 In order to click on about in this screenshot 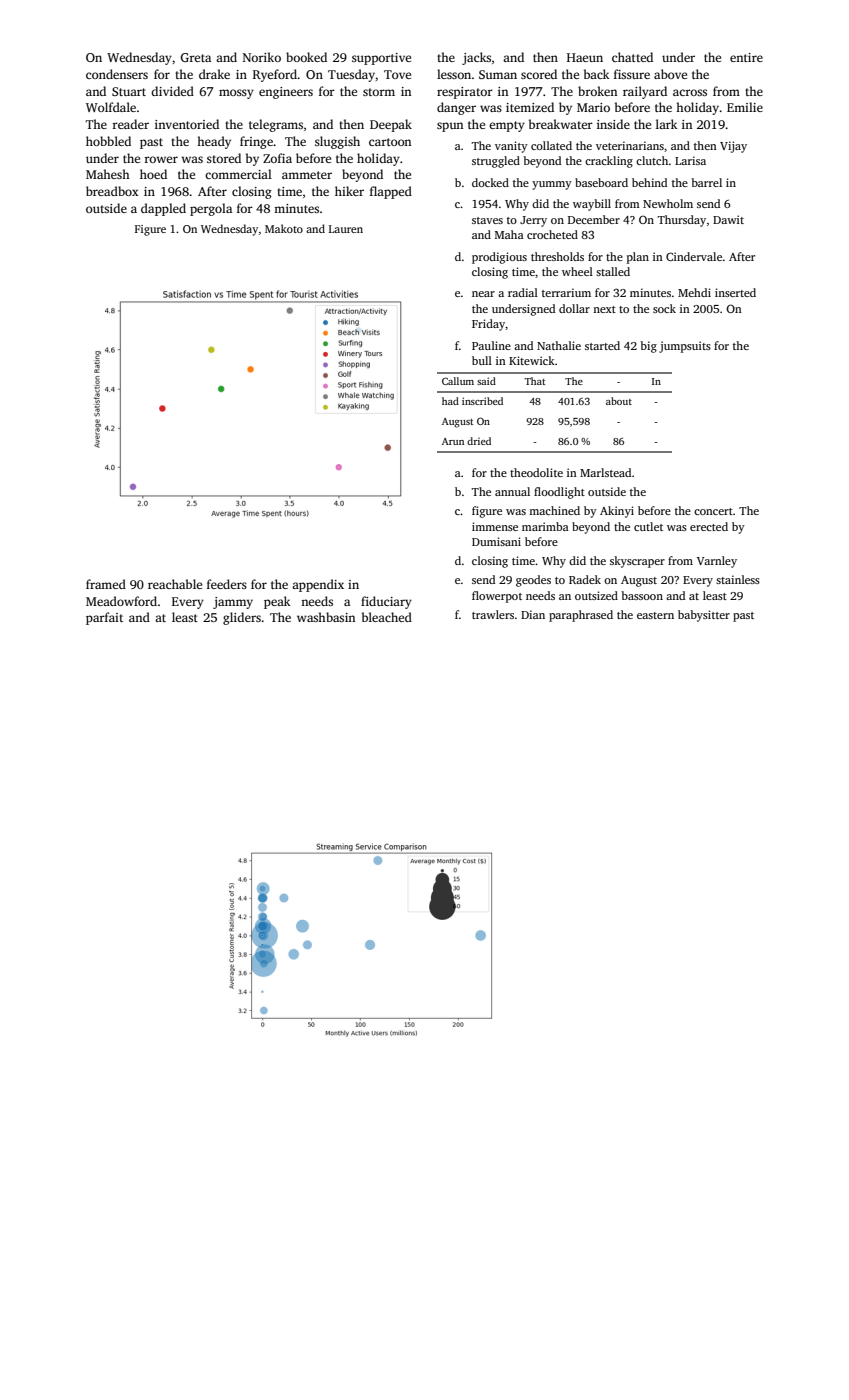, I will do `click(619, 401)`.
